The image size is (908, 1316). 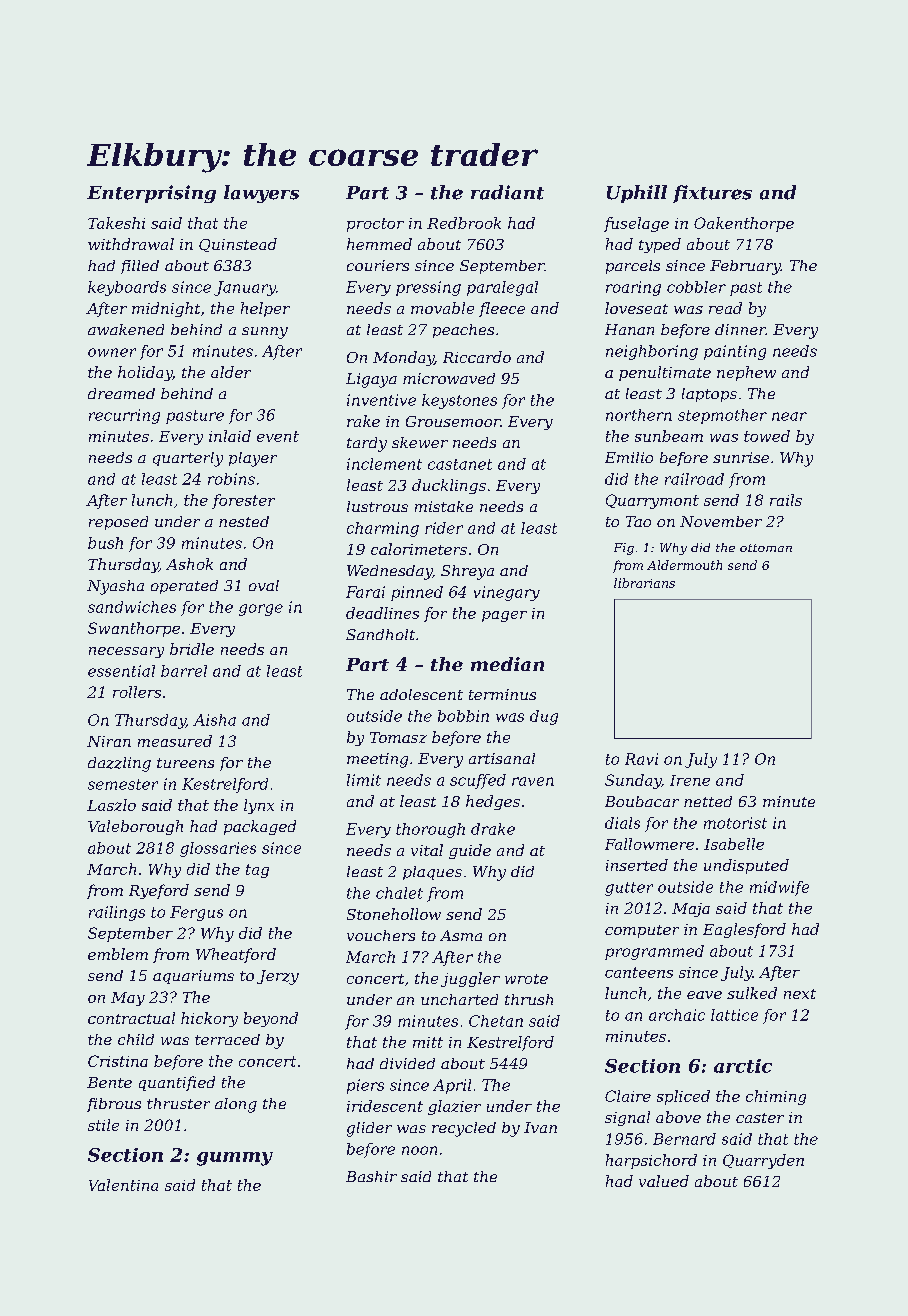 What do you see at coordinates (644, 583) in the screenshot?
I see `librarians` at bounding box center [644, 583].
